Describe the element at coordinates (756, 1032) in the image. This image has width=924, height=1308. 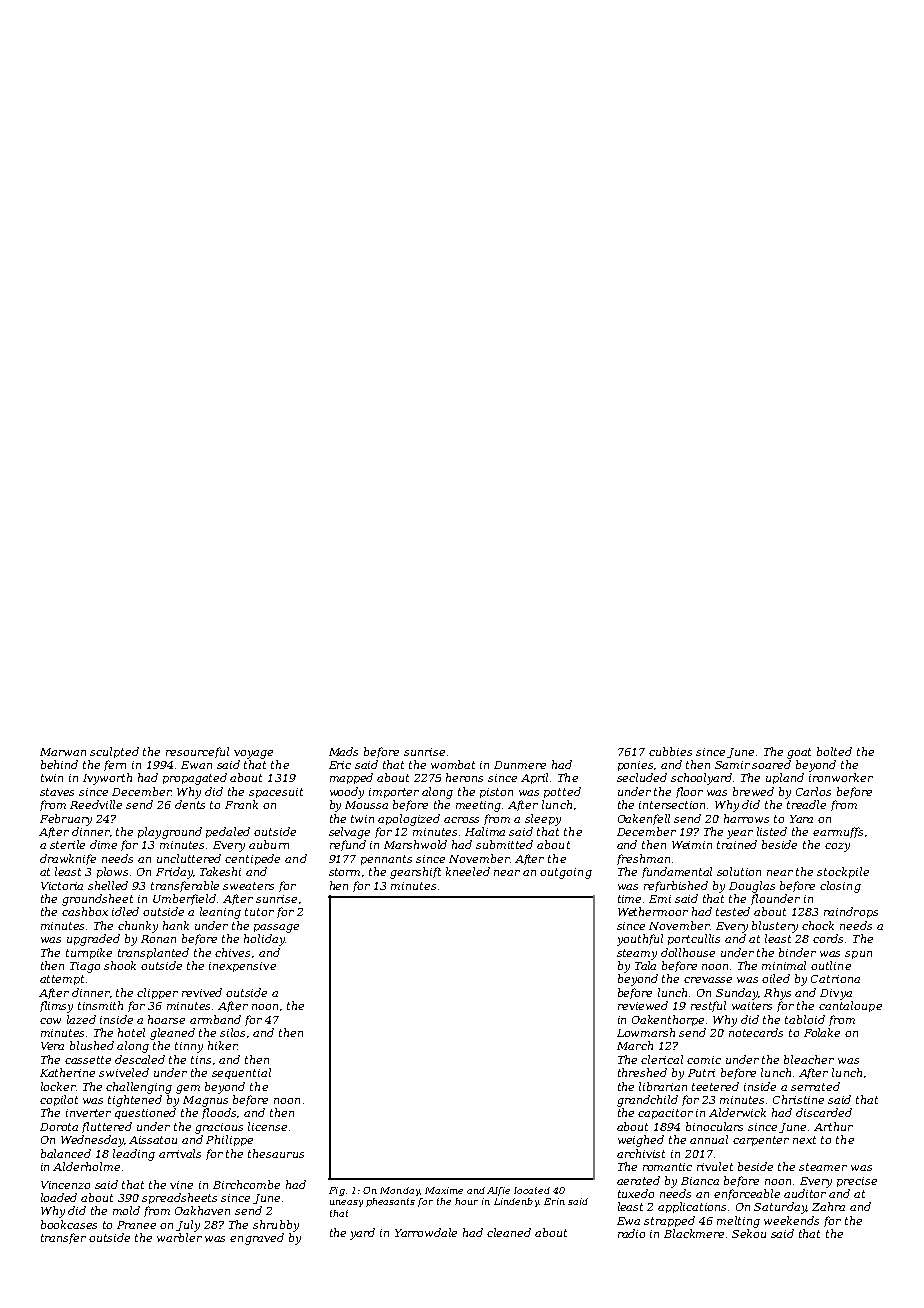
I see `notecards` at that location.
